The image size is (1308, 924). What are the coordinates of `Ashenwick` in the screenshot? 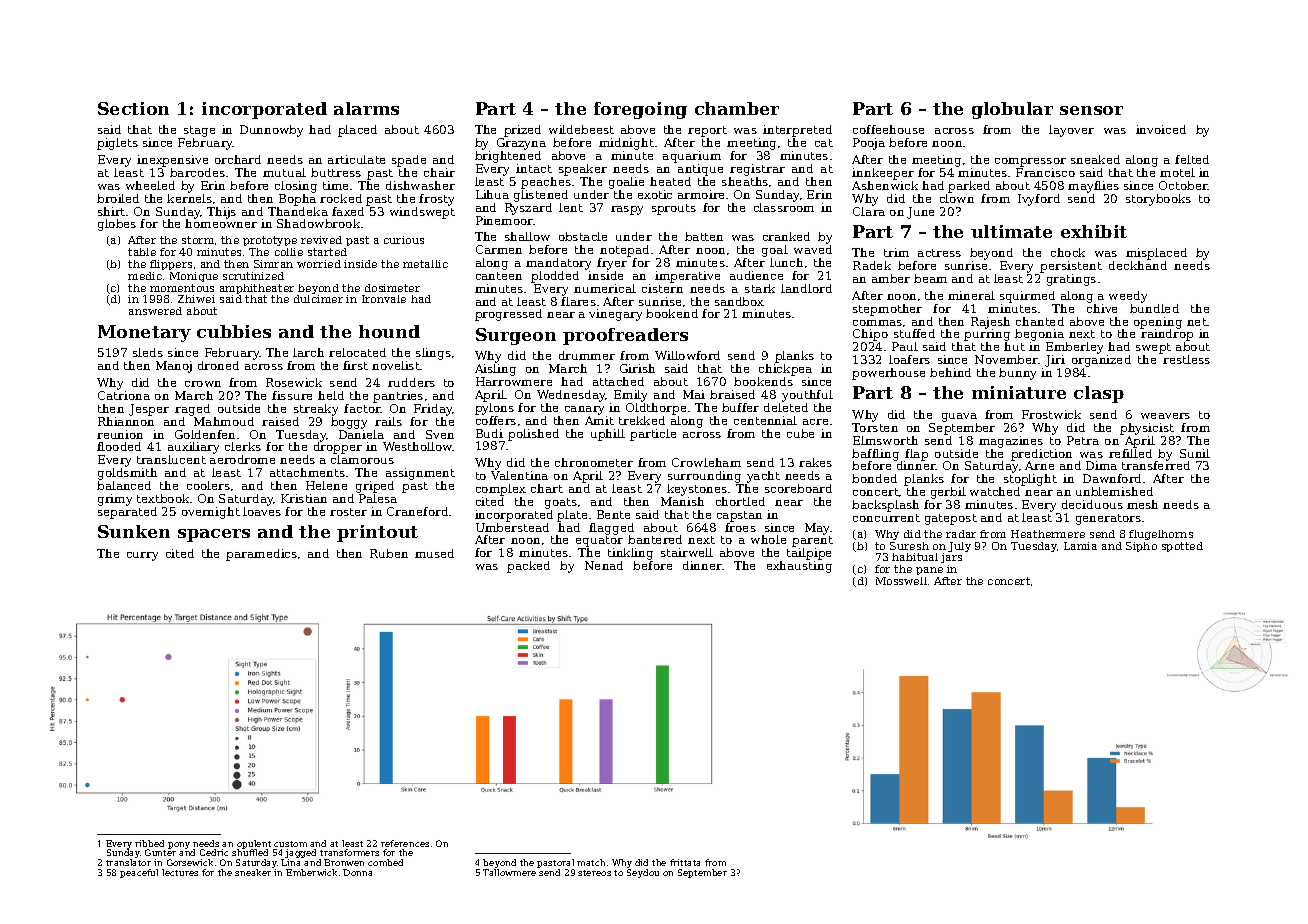 It's located at (885, 185).
